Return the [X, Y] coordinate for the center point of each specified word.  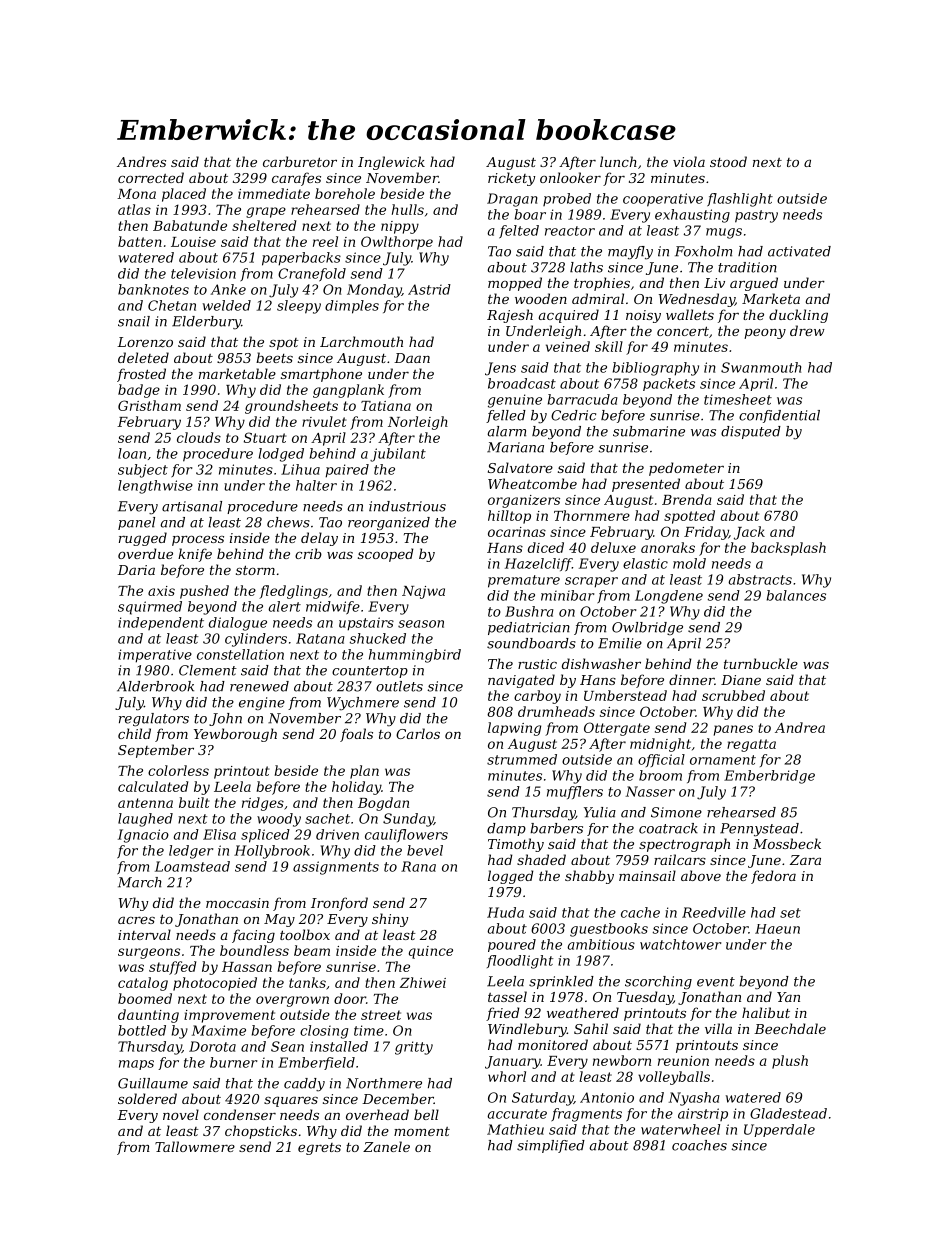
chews [288, 522]
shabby [589, 877]
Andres [141, 161]
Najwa [423, 592]
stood [728, 161]
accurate [517, 1114]
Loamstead [192, 866]
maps [136, 1065]
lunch [618, 161]
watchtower [680, 944]
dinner [692, 679]
